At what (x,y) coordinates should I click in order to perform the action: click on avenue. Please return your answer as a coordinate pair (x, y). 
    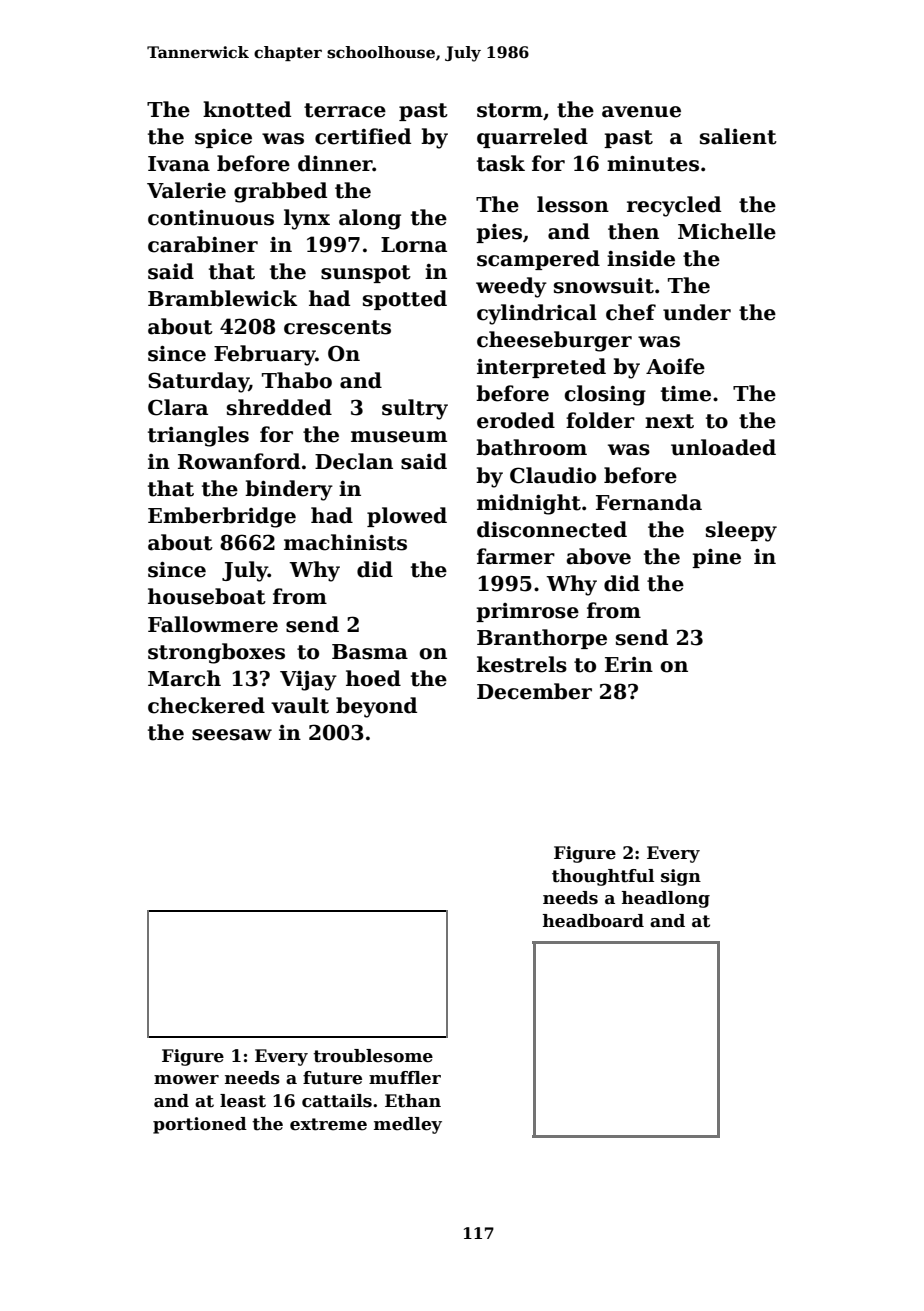
    Looking at the image, I should click on (641, 112).
